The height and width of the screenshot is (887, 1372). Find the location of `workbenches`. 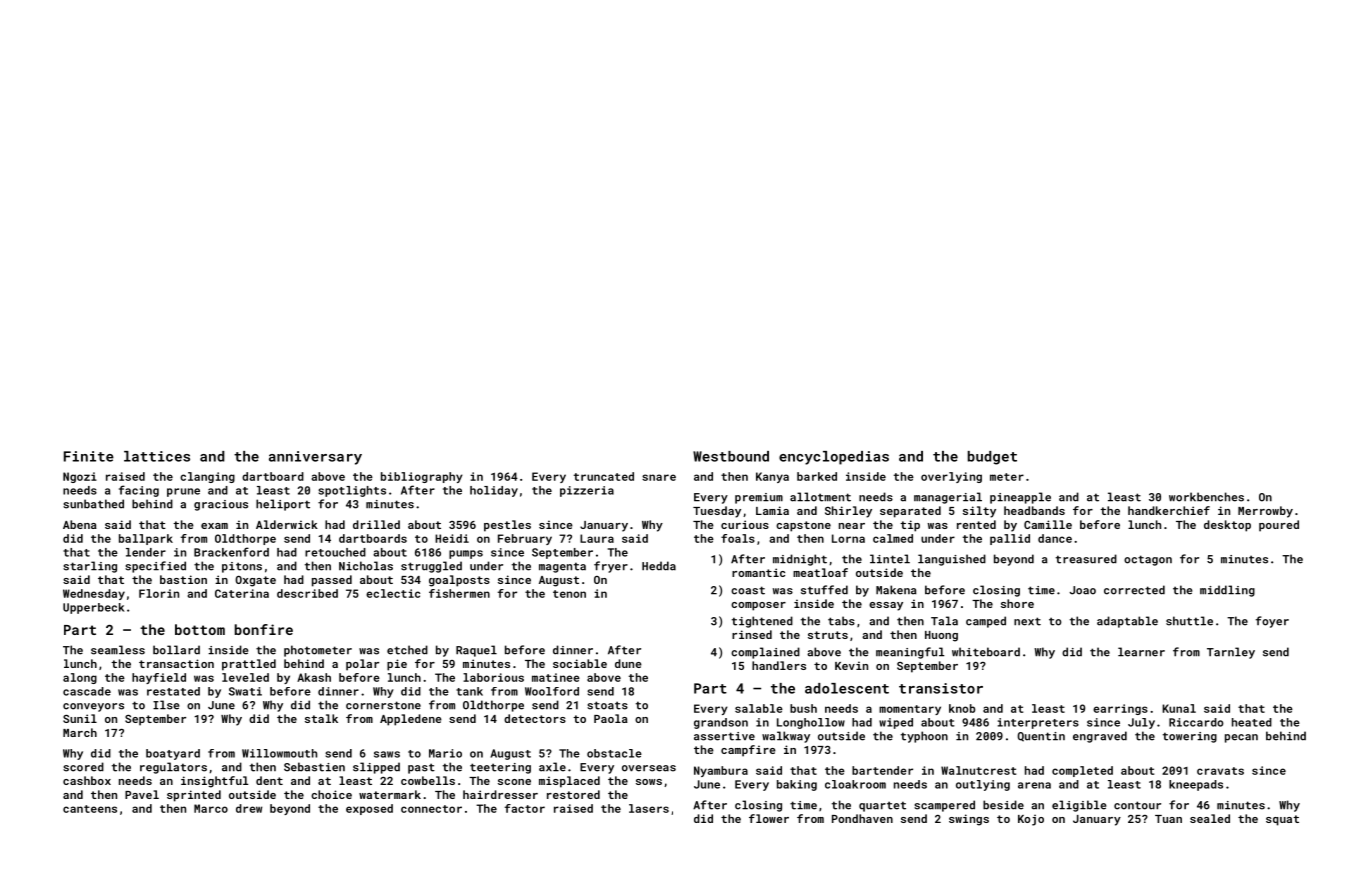

workbenches is located at coordinates (1206, 497).
